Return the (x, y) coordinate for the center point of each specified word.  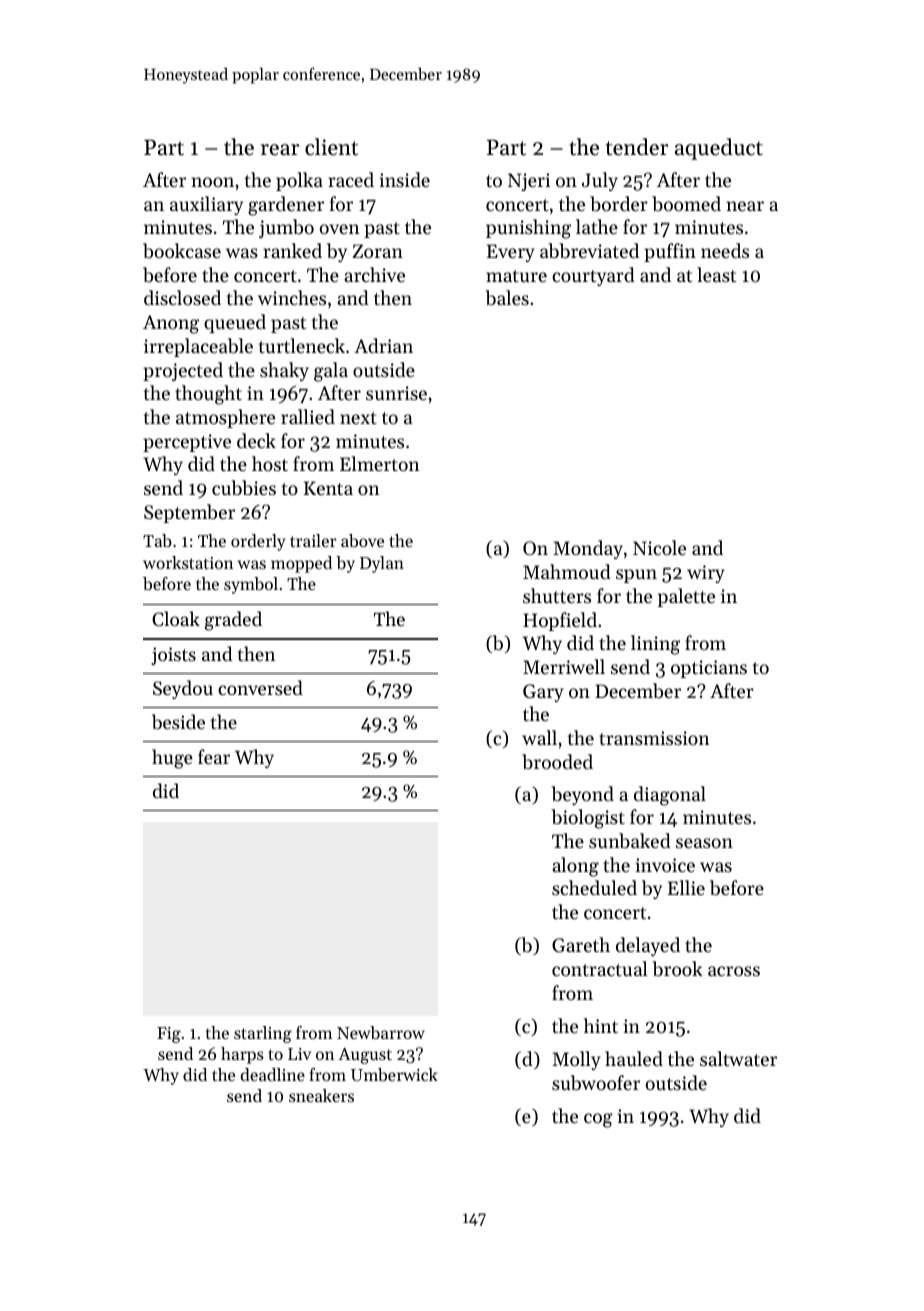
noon (212, 182)
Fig (169, 1035)
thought (208, 395)
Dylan (382, 564)
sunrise (396, 393)
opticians (709, 669)
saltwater (738, 1058)
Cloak (176, 618)
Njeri (529, 182)
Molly (576, 1060)
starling (263, 1034)
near (745, 206)
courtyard (593, 276)
